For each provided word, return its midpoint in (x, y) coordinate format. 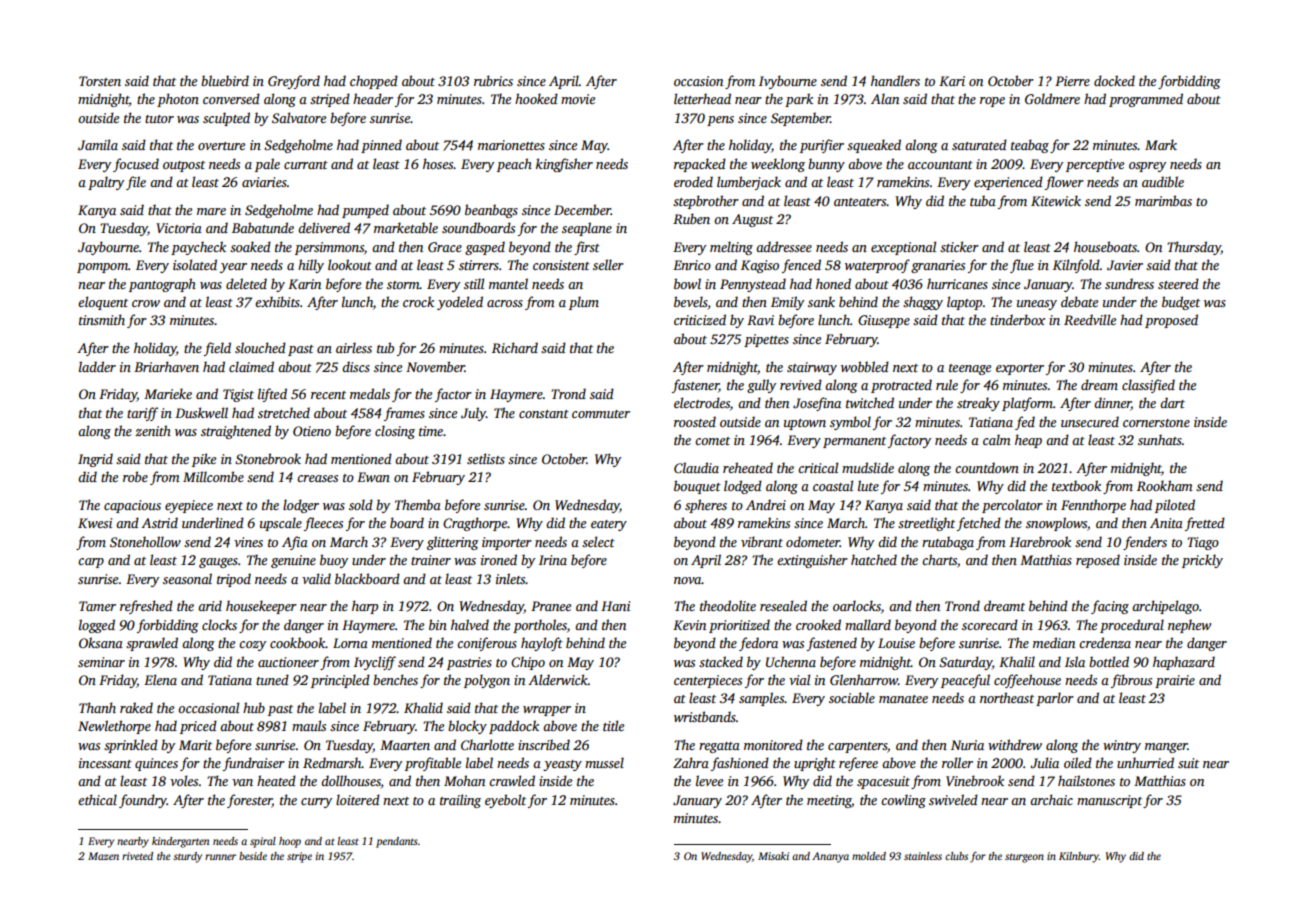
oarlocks (857, 605)
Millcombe (213, 476)
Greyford (294, 82)
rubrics (493, 80)
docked (1114, 80)
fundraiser (254, 764)
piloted (1175, 506)
